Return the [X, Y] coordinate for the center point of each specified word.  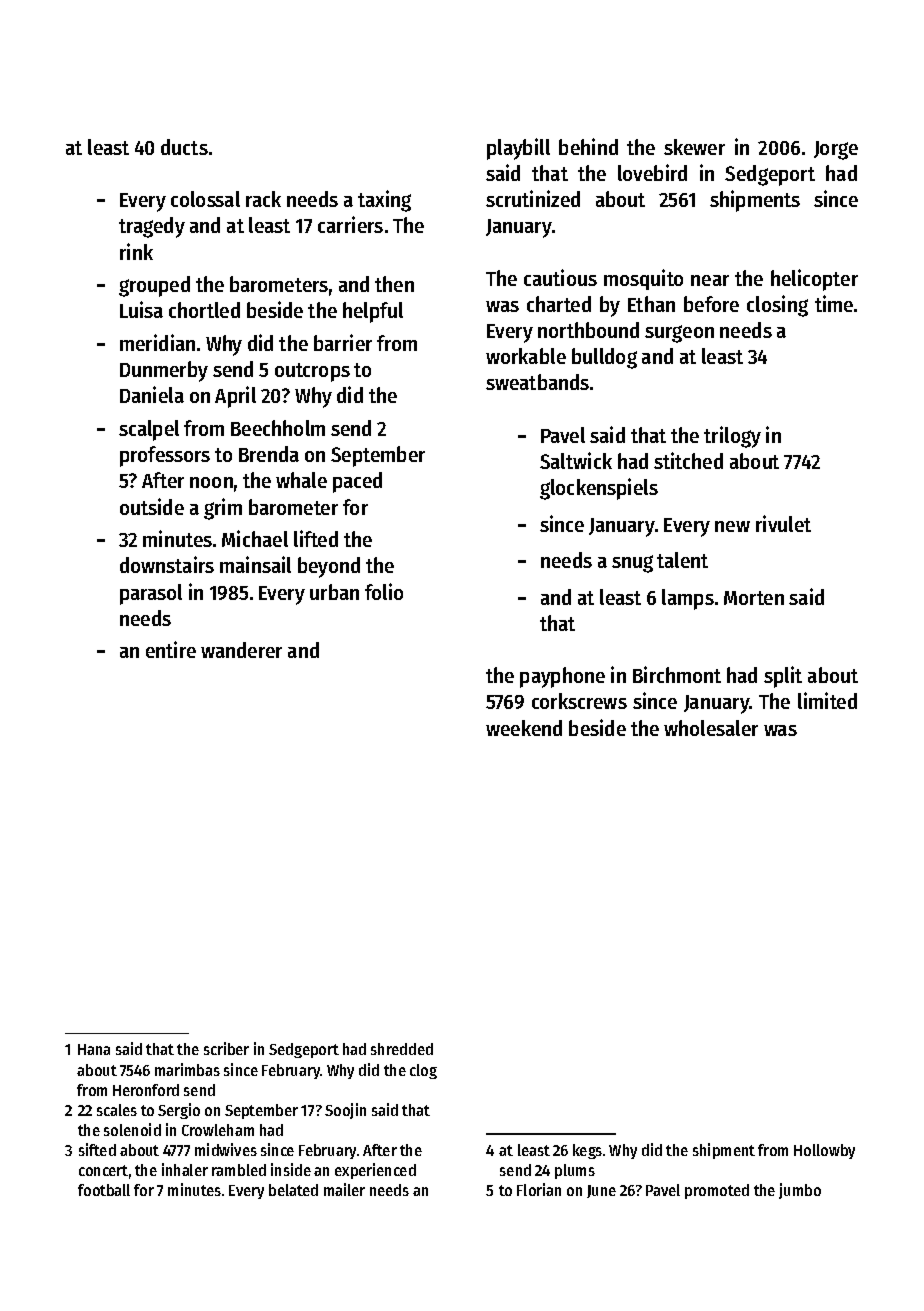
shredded [402, 1049]
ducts [184, 147]
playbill [518, 149]
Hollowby [824, 1151]
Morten [754, 598]
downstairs [167, 564]
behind [588, 146]
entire [171, 649]
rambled [239, 1170]
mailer [344, 1189]
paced [357, 482]
